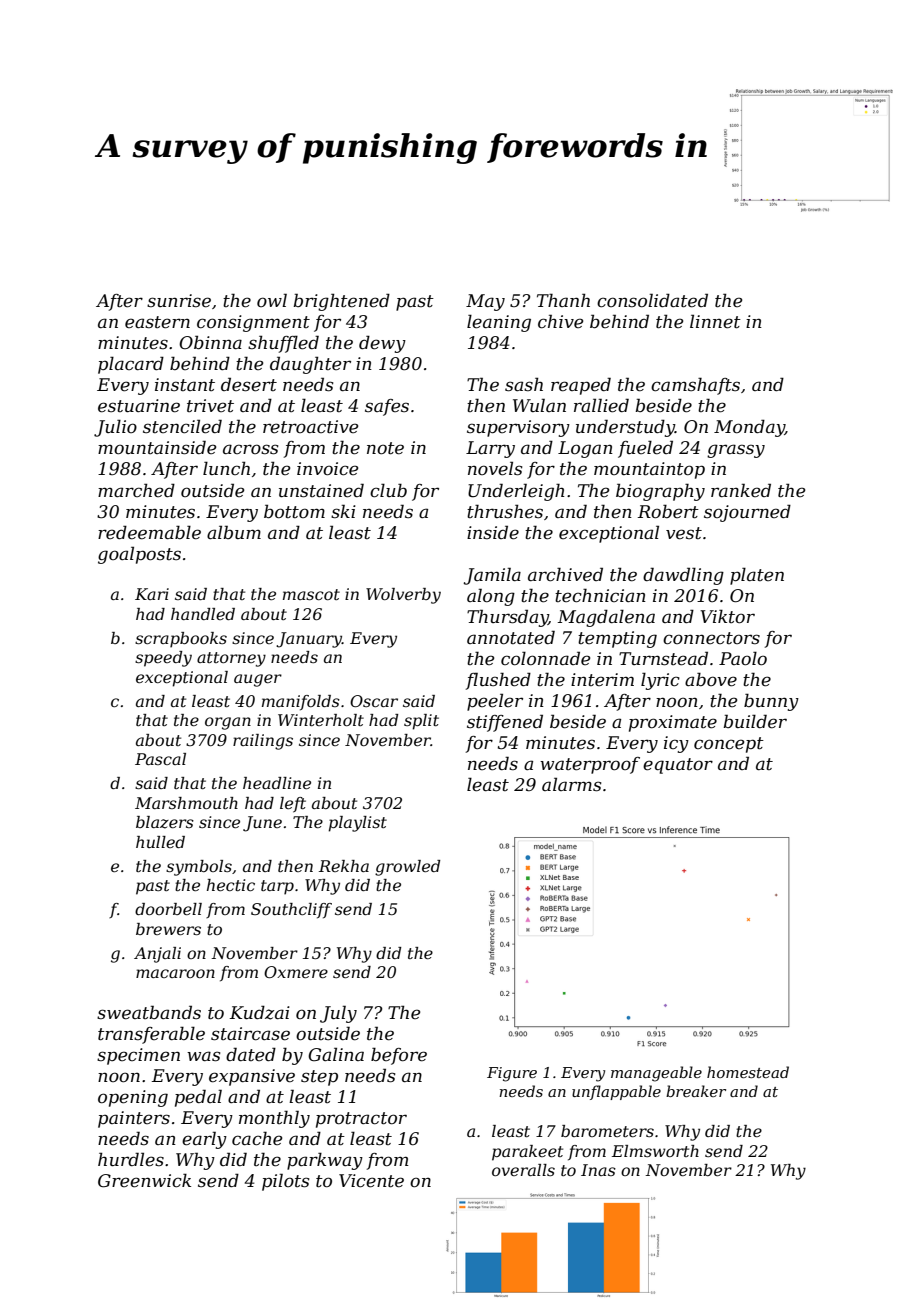 The height and width of the image is (1316, 908). Describe the element at coordinates (210, 342) in the image. I see `Obinna` at that location.
